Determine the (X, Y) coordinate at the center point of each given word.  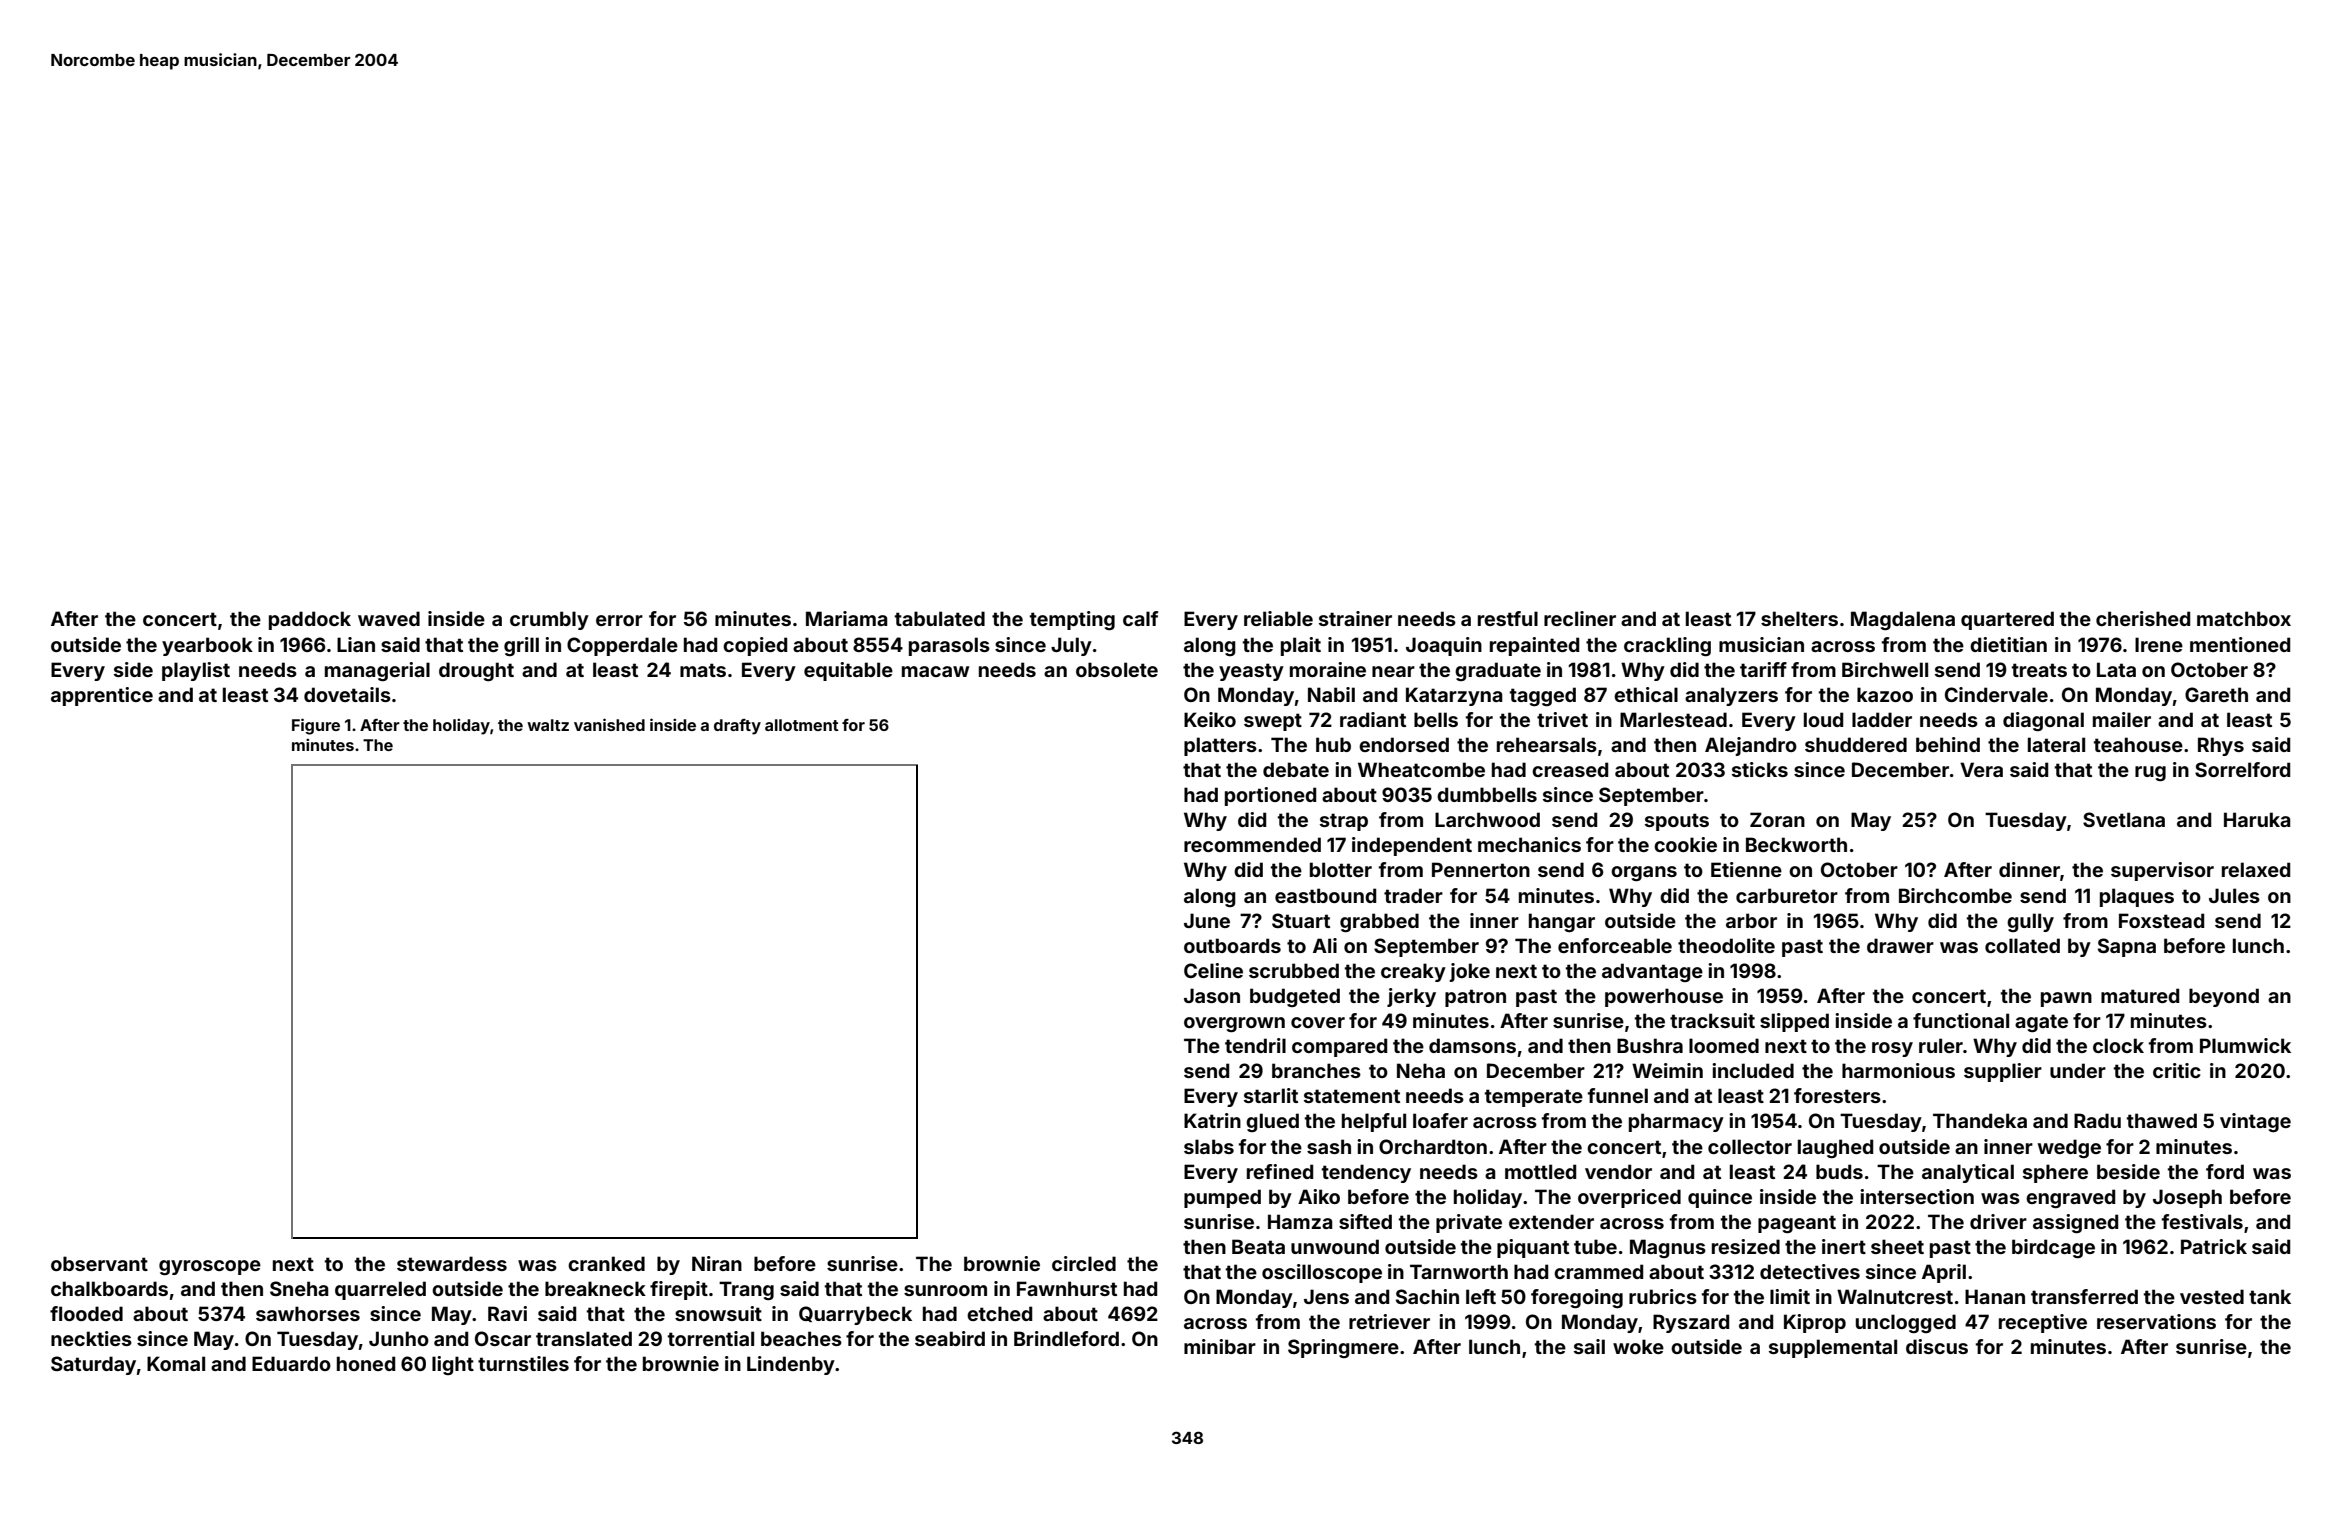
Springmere (1343, 1348)
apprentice (102, 696)
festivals (2202, 1221)
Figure (316, 726)
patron (1475, 998)
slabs (1209, 1146)
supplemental (1833, 1348)
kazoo (1885, 694)
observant (99, 1263)
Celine (1213, 970)
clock (2118, 1045)
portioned (1270, 796)
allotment (802, 725)
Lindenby (791, 1365)
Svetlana (2124, 819)
